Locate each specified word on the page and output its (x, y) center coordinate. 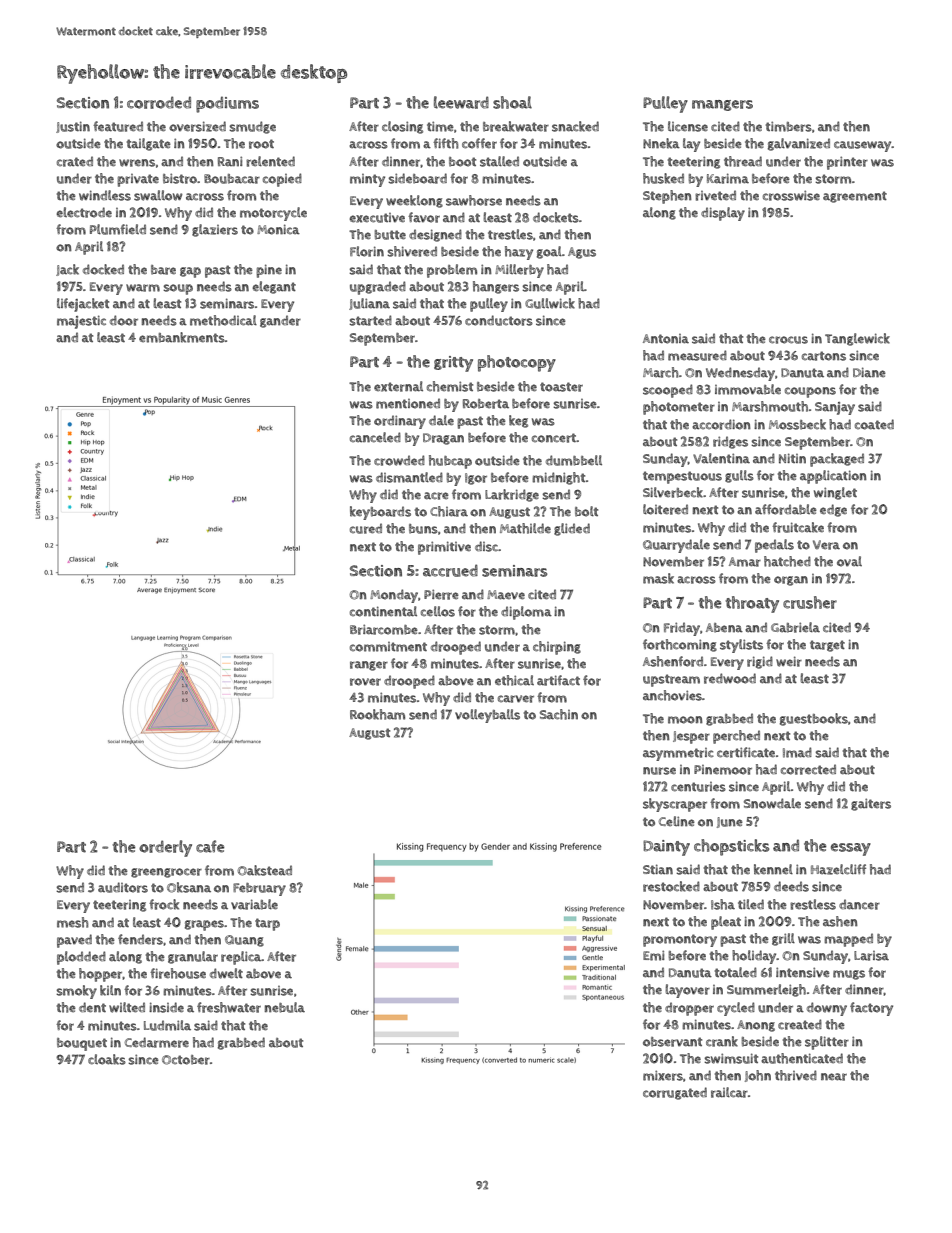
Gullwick (550, 303)
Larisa (871, 956)
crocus (788, 340)
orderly (165, 848)
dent (92, 1007)
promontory (680, 940)
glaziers (215, 230)
